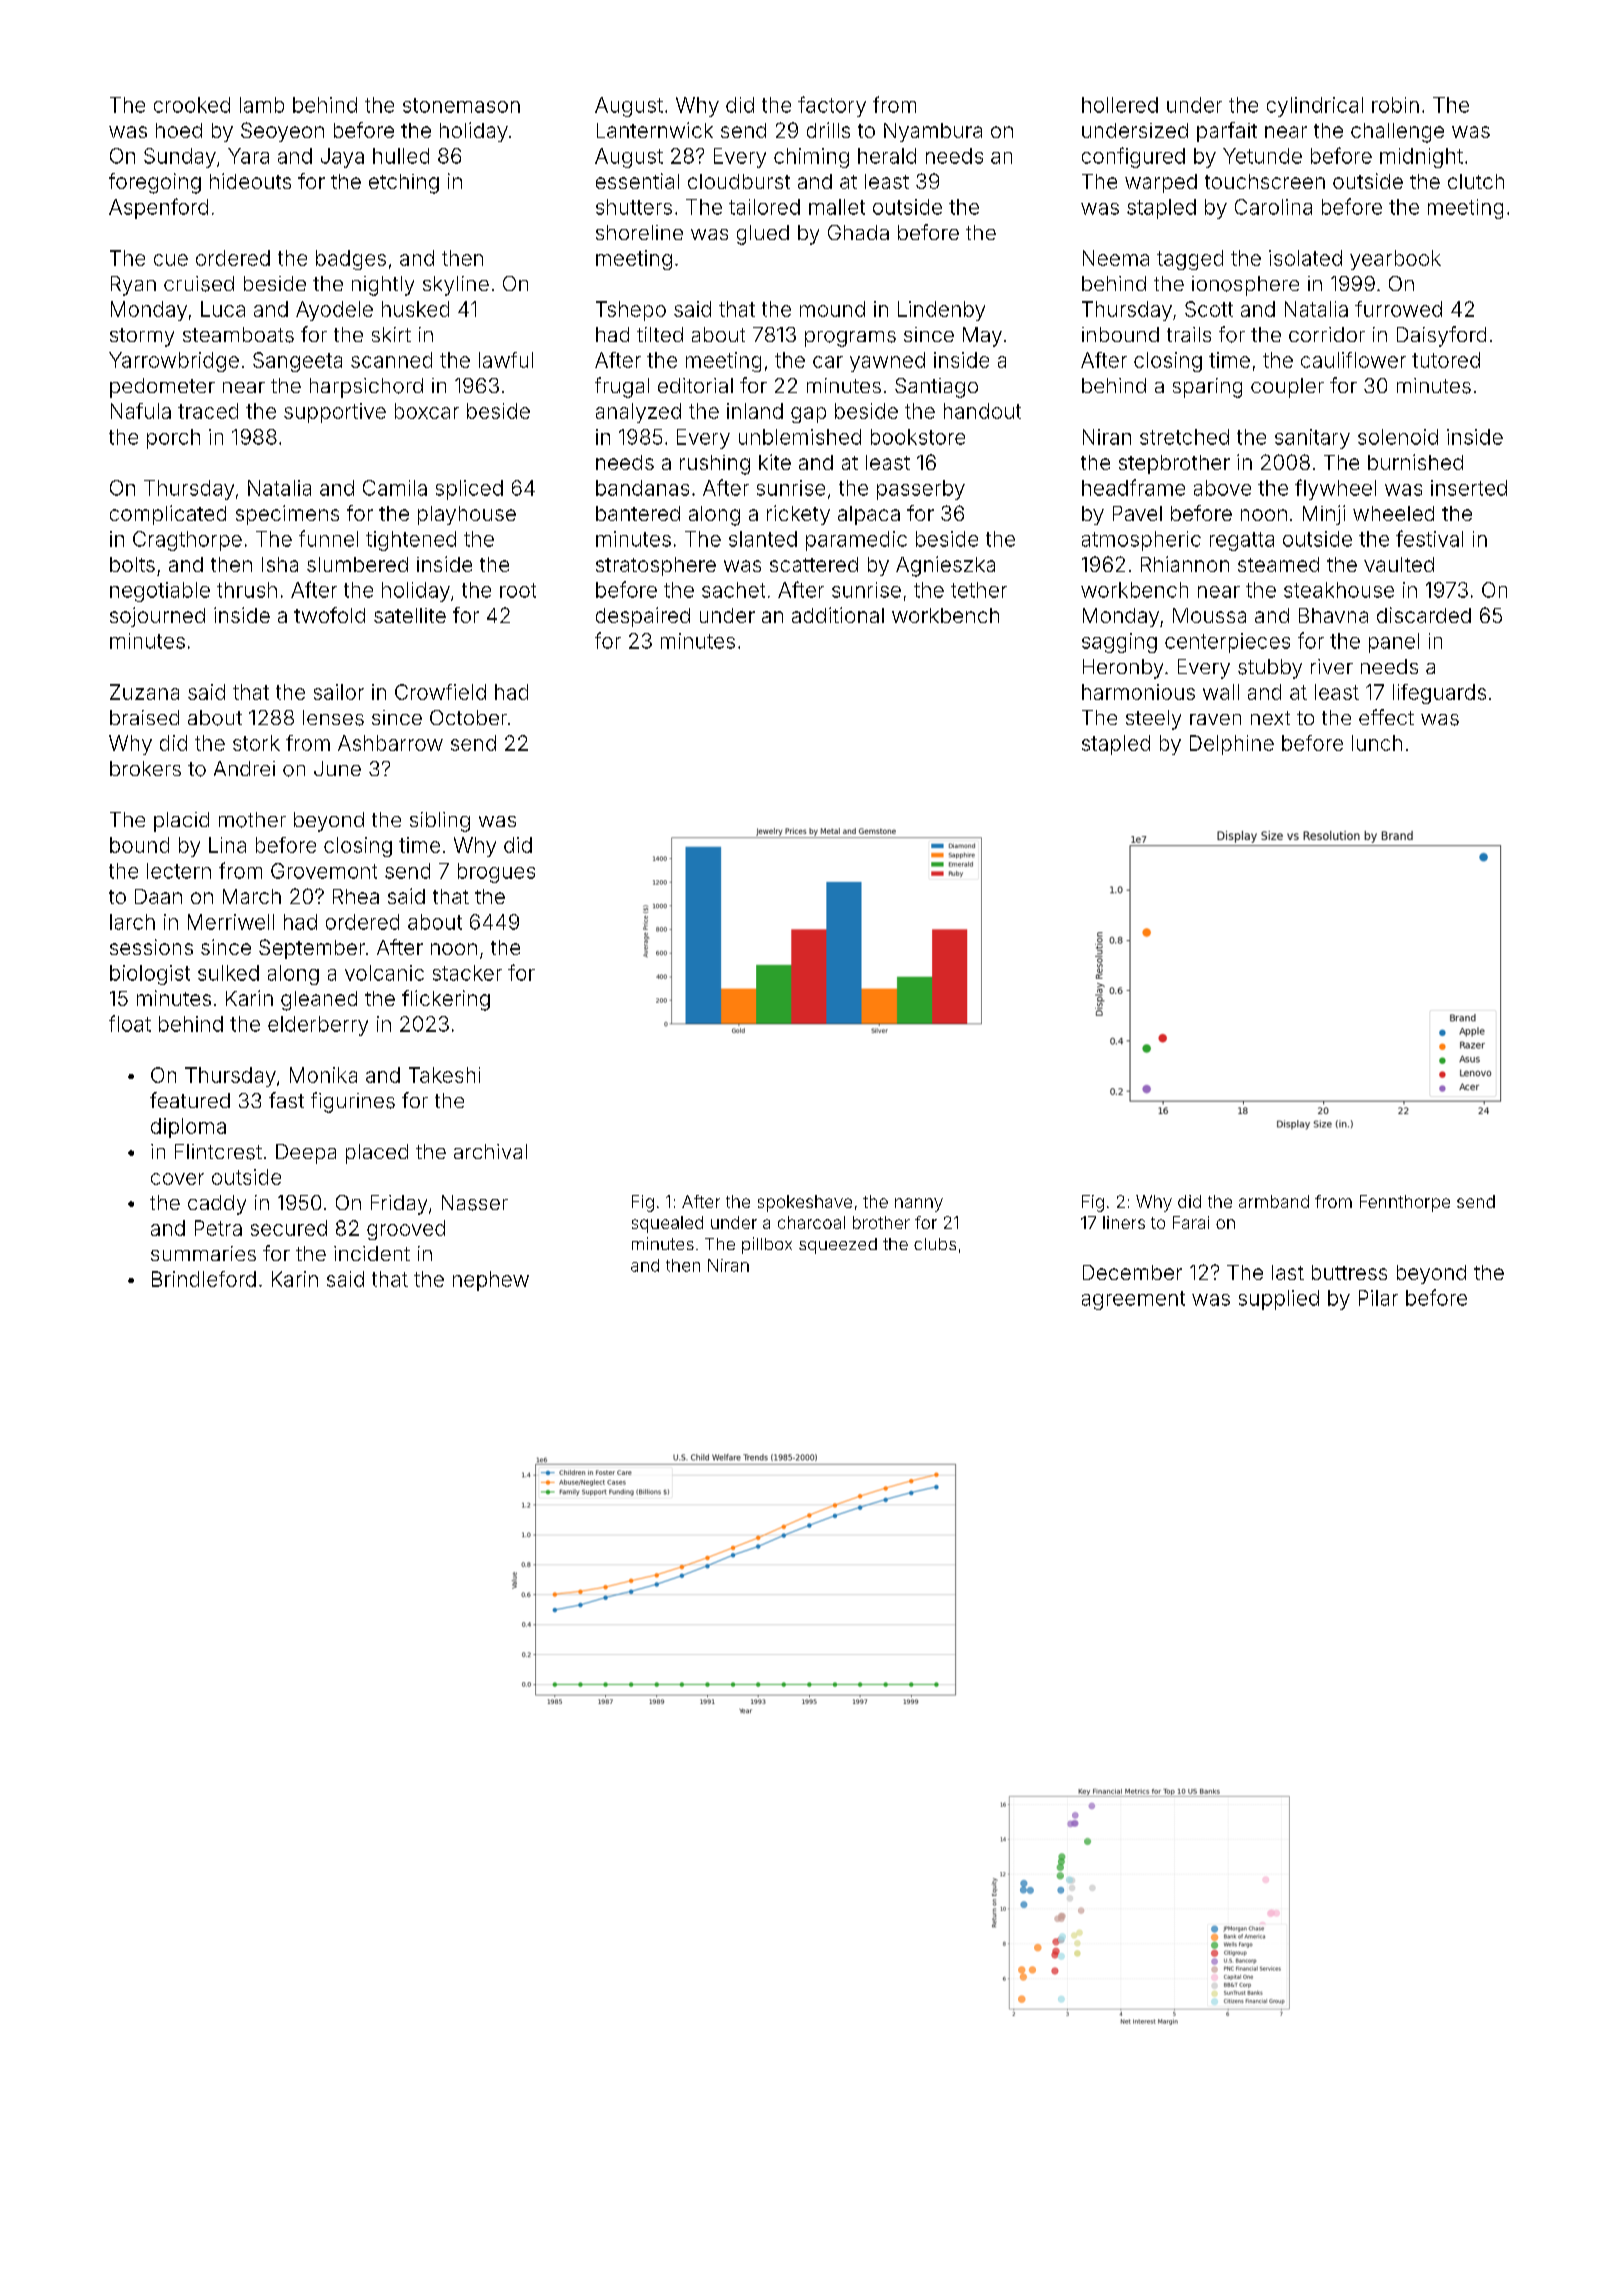 This screenshot has height=2292, width=1620. I want to click on Brindleford, so click(204, 1279).
